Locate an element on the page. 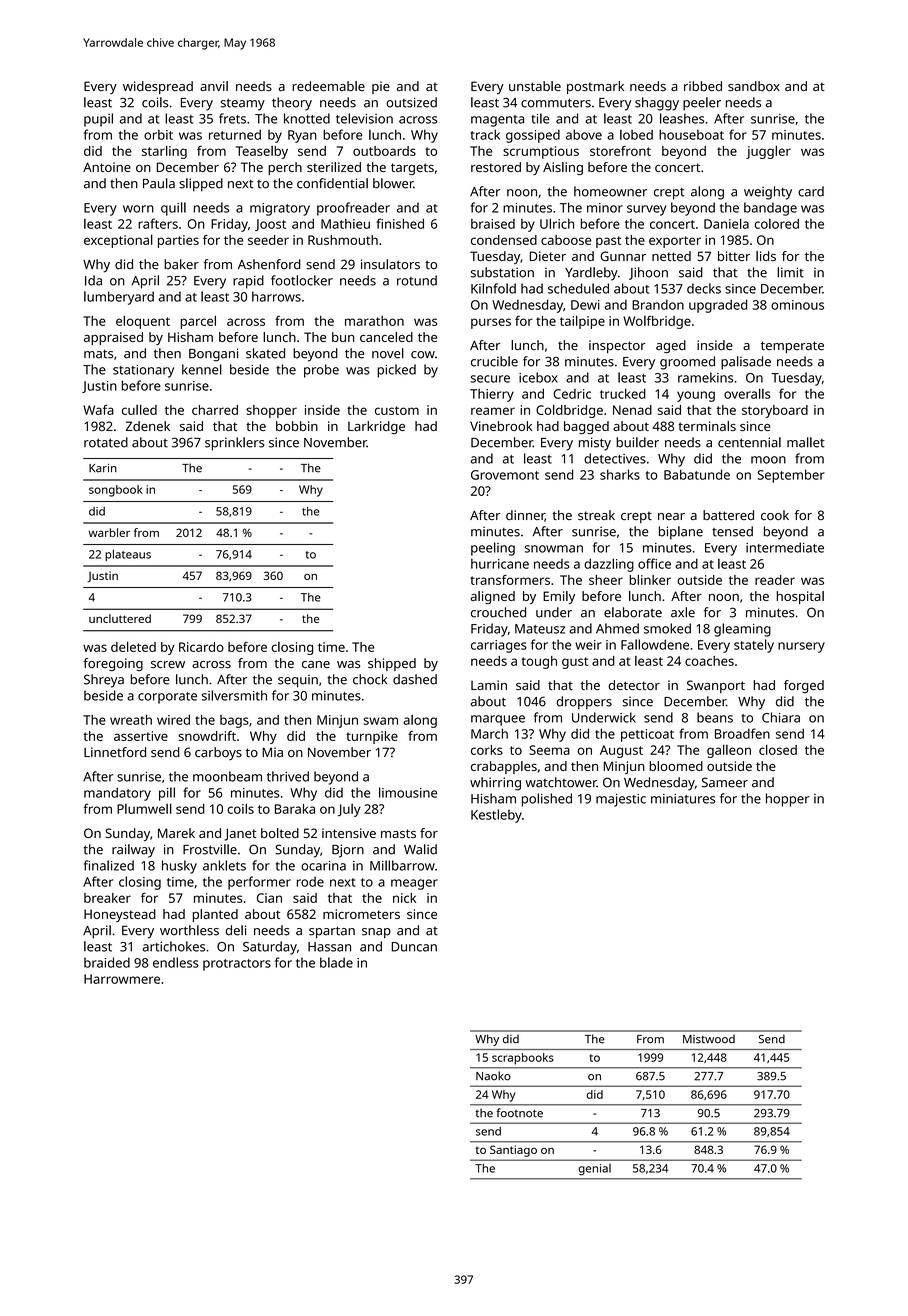 The image size is (908, 1316). Harrowmere is located at coordinates (122, 979).
